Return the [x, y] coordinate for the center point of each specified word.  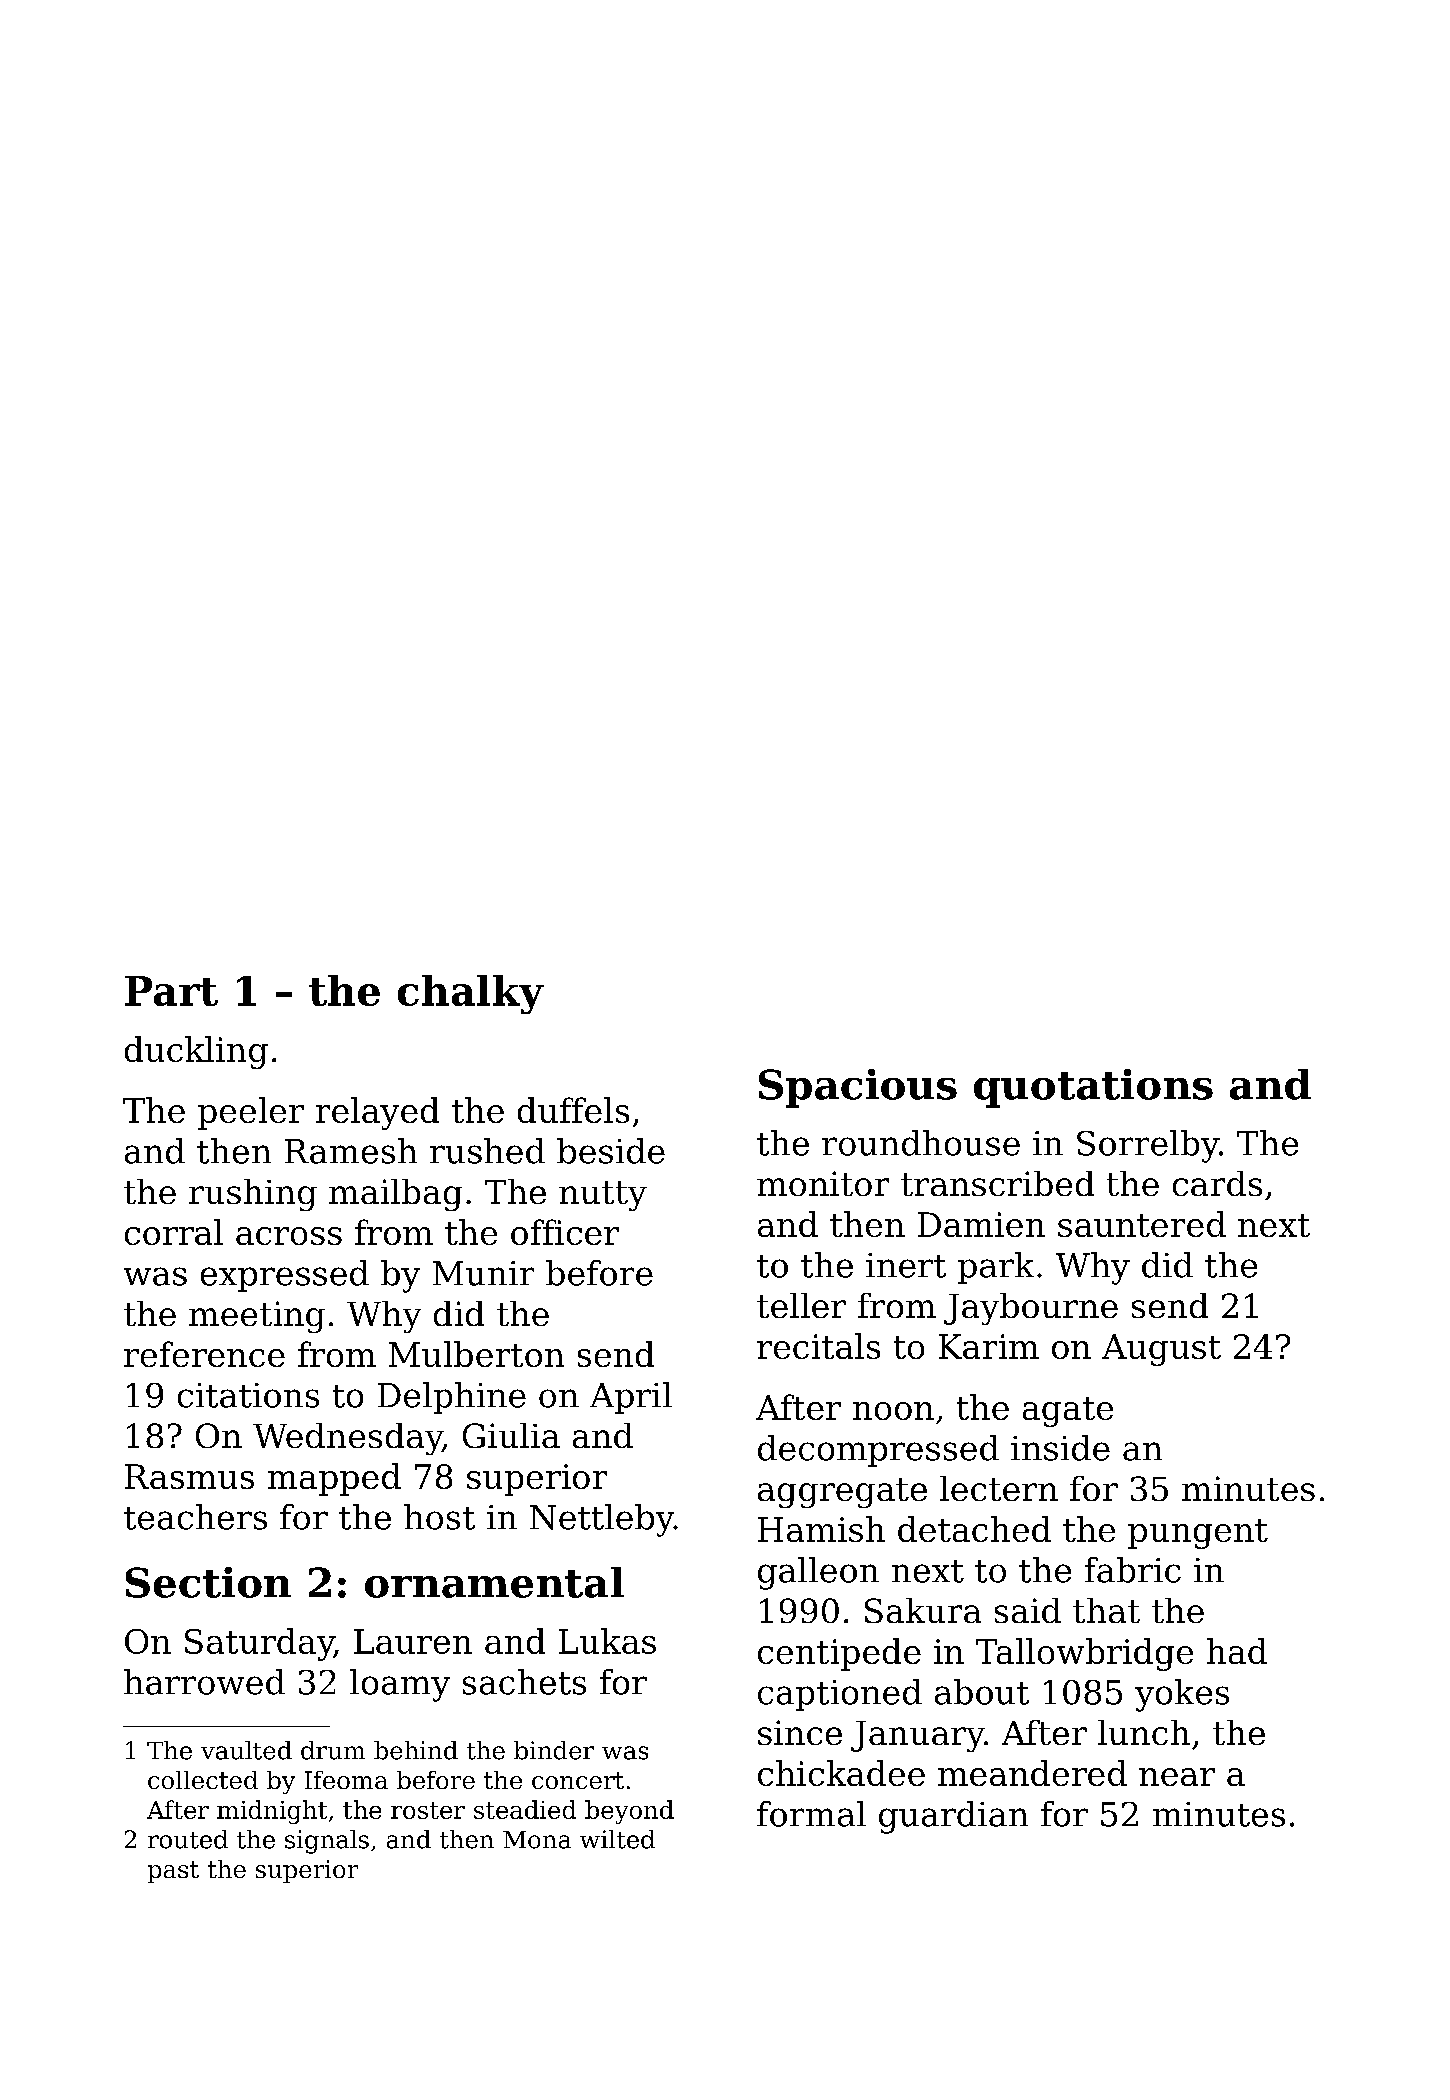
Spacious [858, 1088]
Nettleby [602, 1520]
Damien [981, 1224]
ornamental [494, 1582]
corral [174, 1232]
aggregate [842, 1493]
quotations [1093, 1088]
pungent [1198, 1534]
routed [188, 1839]
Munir [483, 1273]
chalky [471, 994]
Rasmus [189, 1476]
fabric [1133, 1570]
